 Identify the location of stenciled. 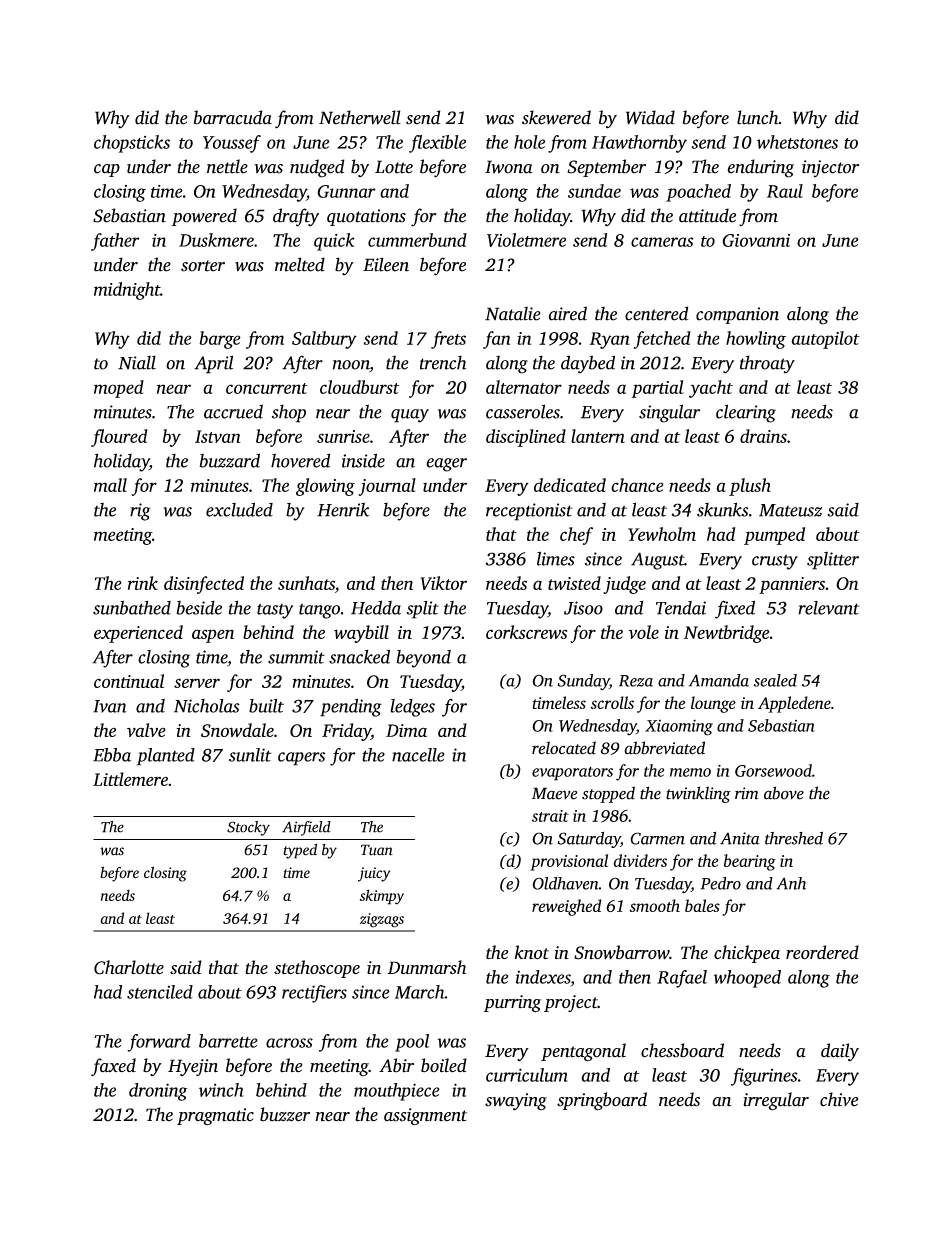
(160, 992).
